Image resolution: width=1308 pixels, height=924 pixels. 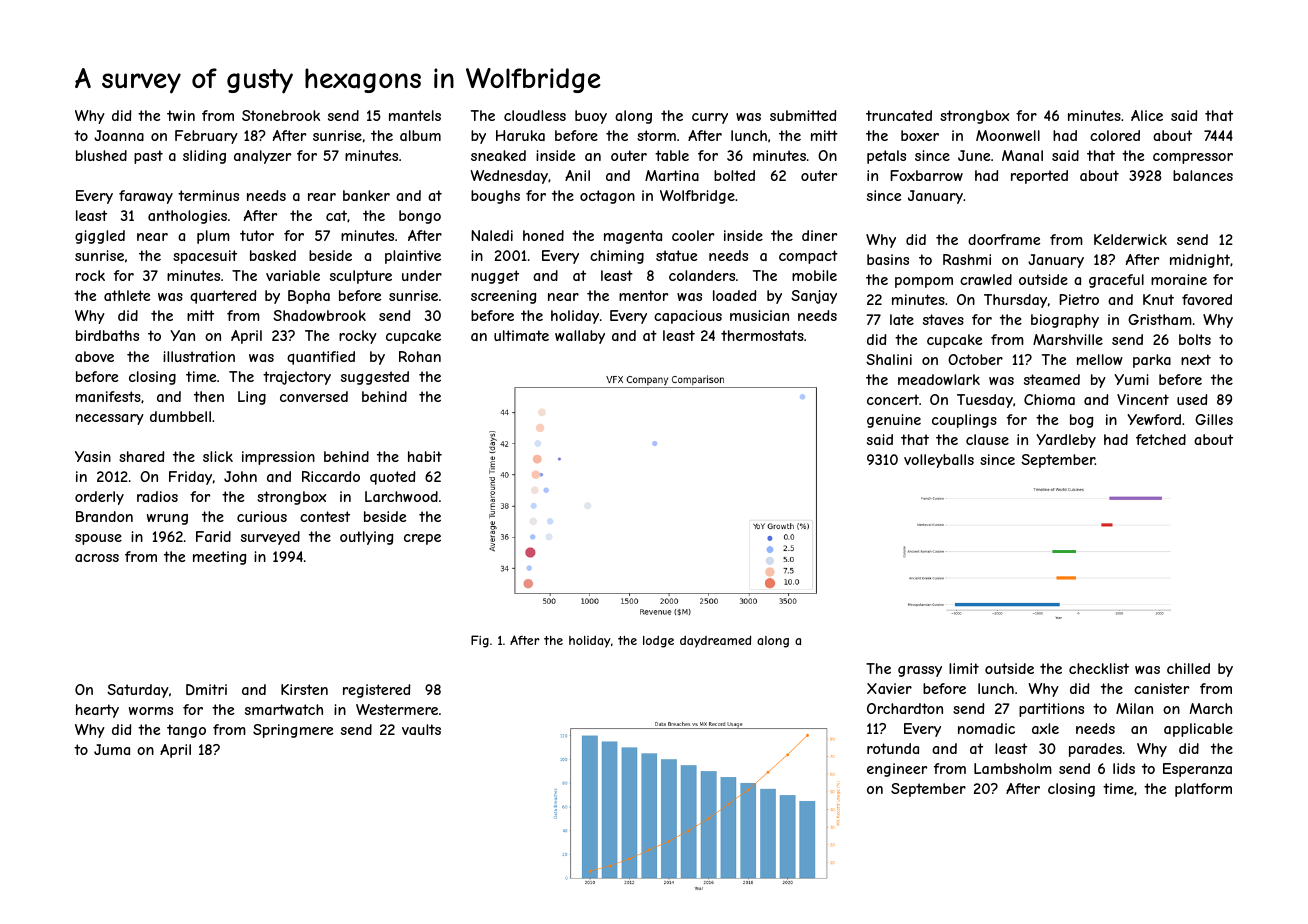 I want to click on Anil, so click(x=577, y=175).
